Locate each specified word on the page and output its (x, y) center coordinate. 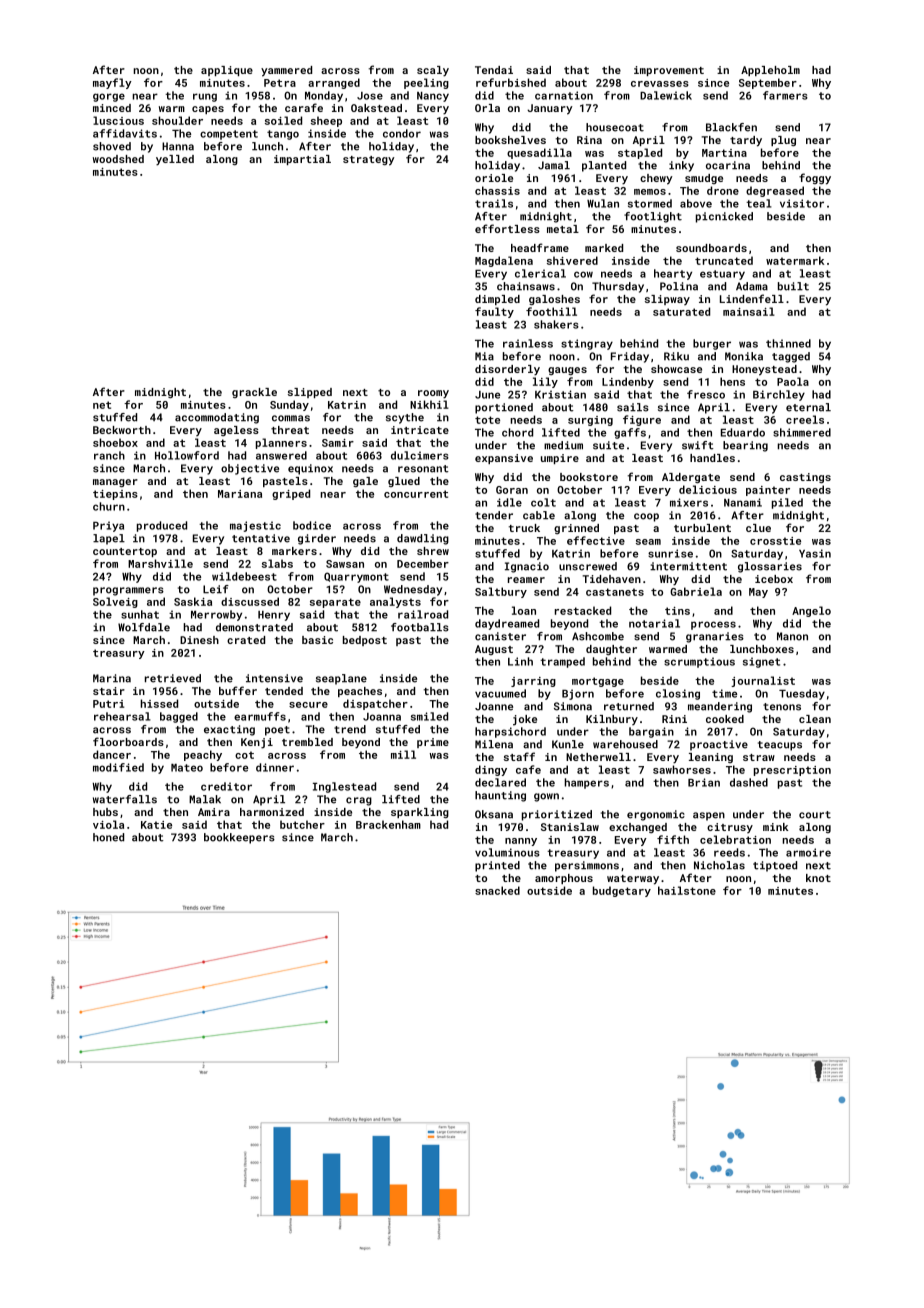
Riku (676, 356)
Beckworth (122, 430)
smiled (429, 716)
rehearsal (122, 716)
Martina (724, 153)
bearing (745, 446)
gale (365, 482)
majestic (255, 526)
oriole (494, 178)
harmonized (272, 812)
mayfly (112, 83)
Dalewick (666, 95)
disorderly (507, 370)
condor (402, 133)
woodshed (118, 159)
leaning (711, 758)
